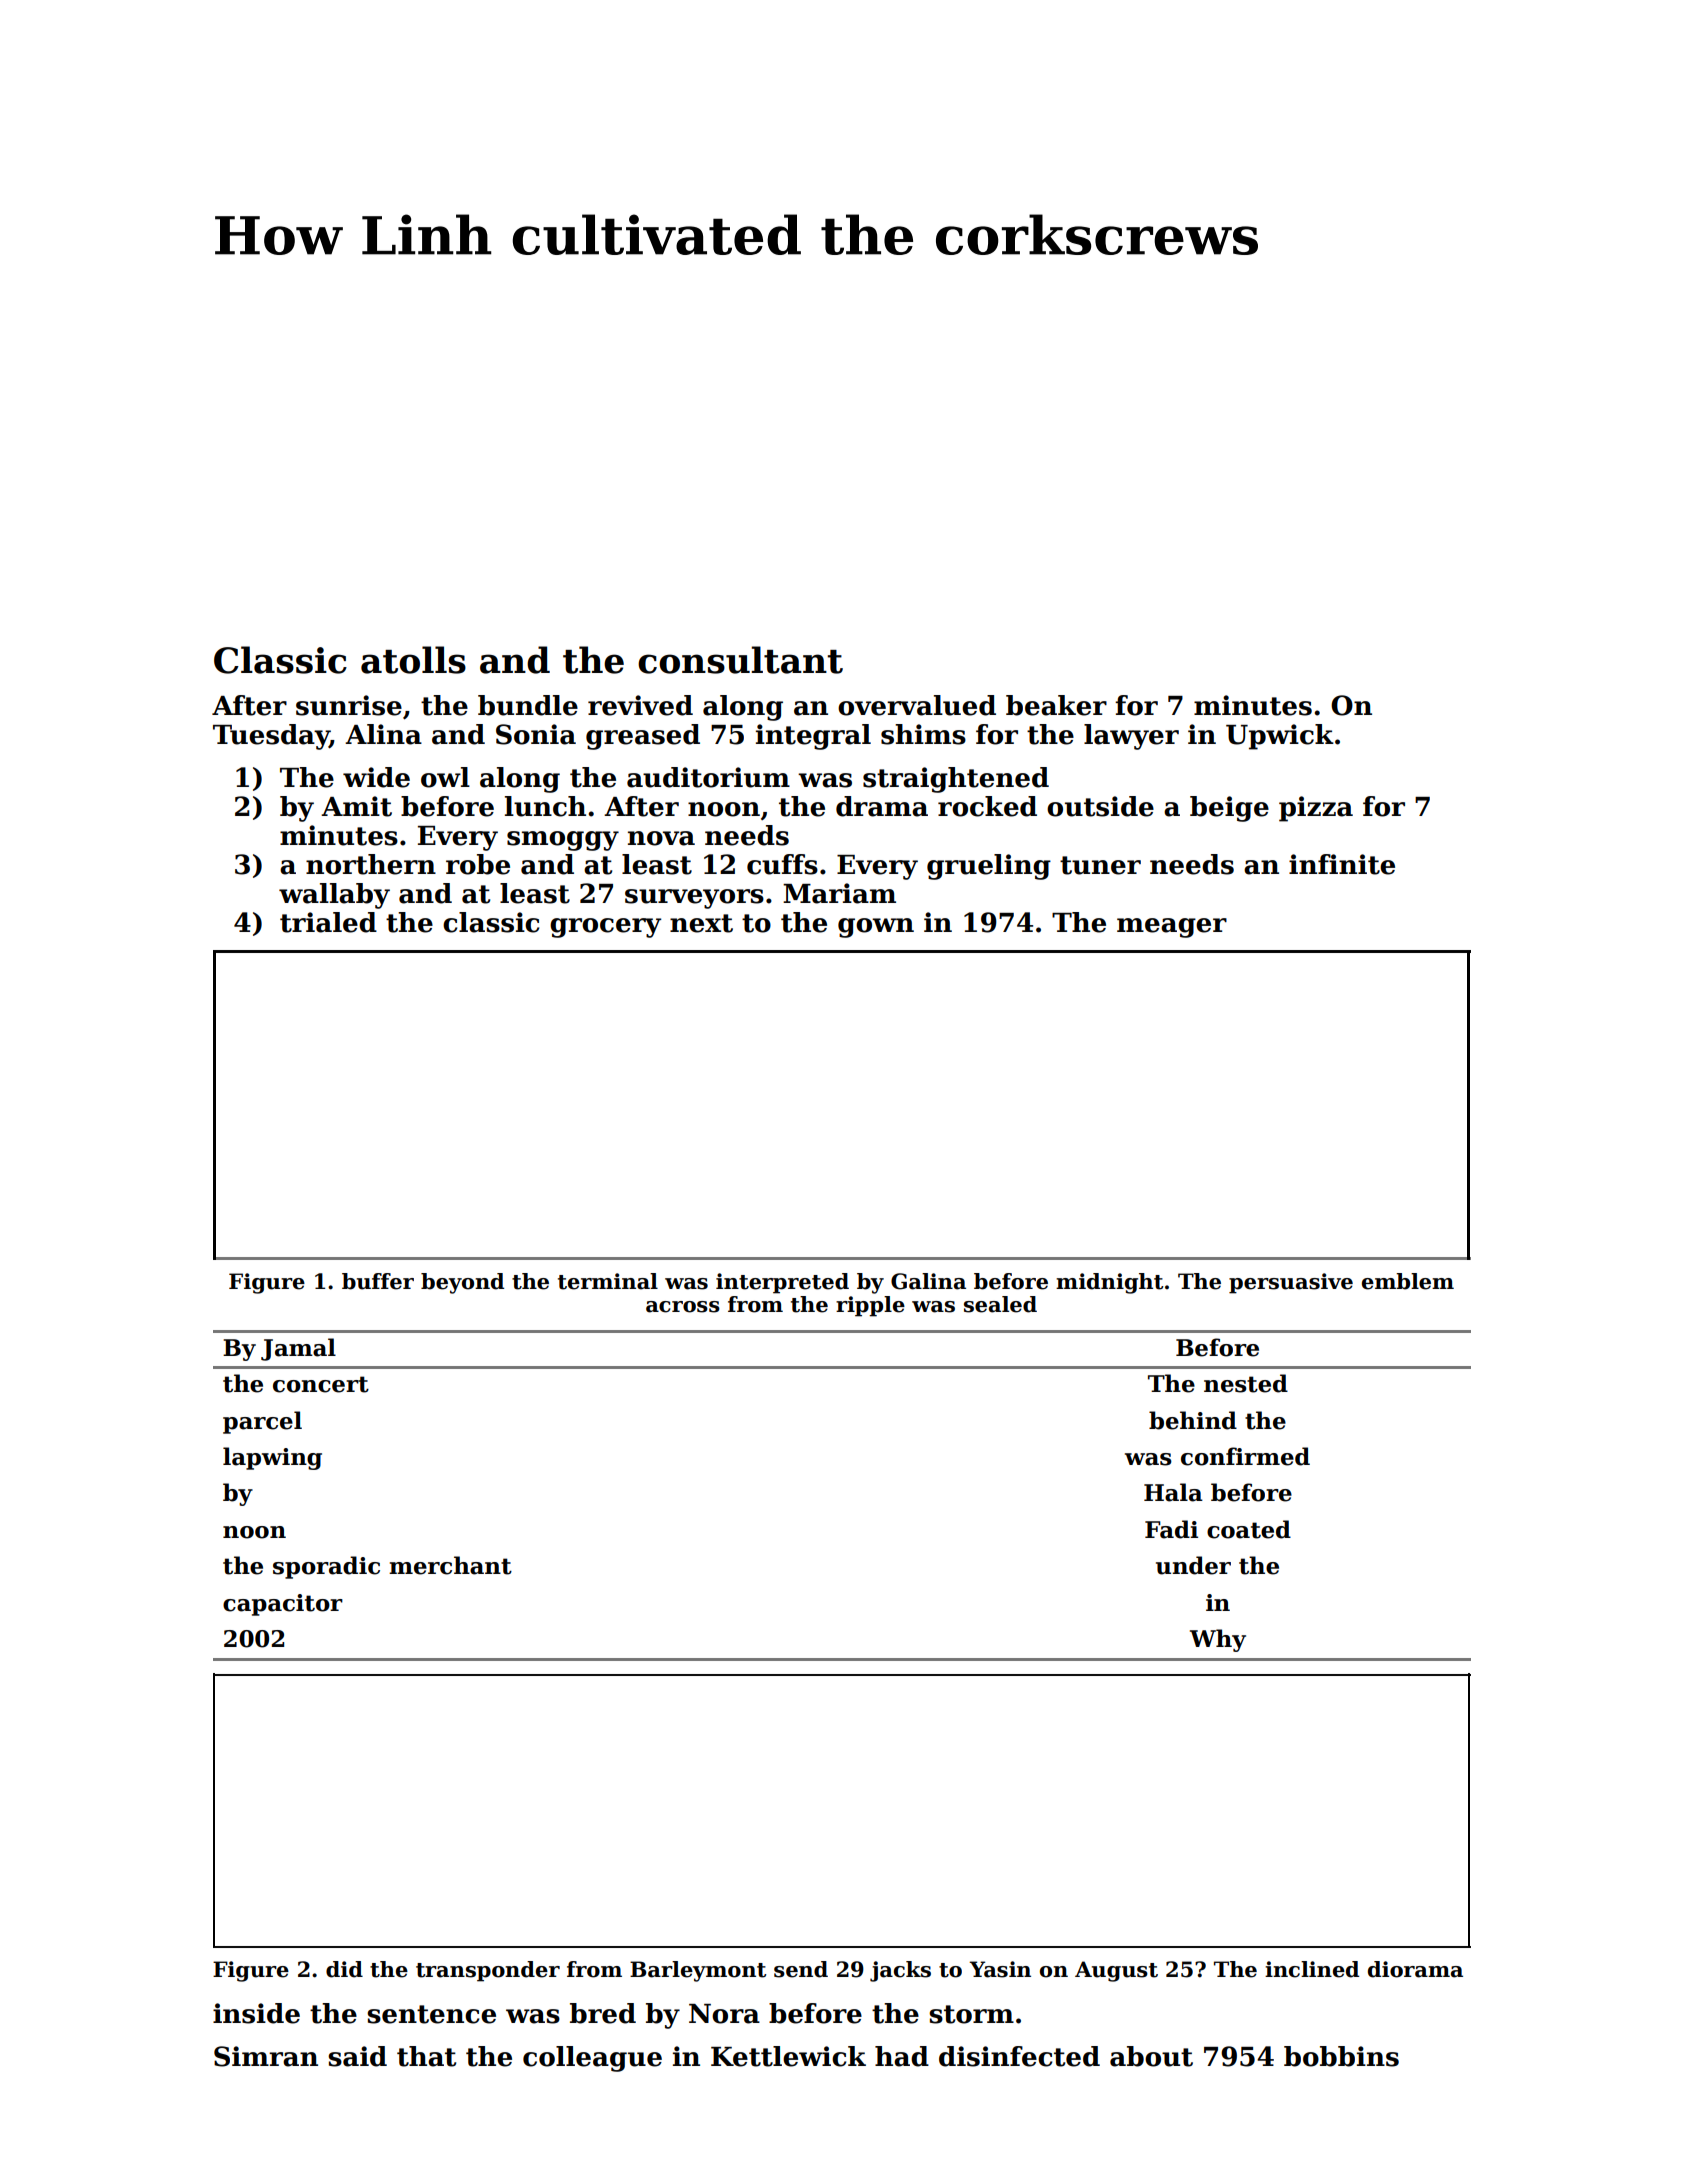 This screenshot has width=1683, height=2178. I want to click on colleague, so click(592, 2059).
